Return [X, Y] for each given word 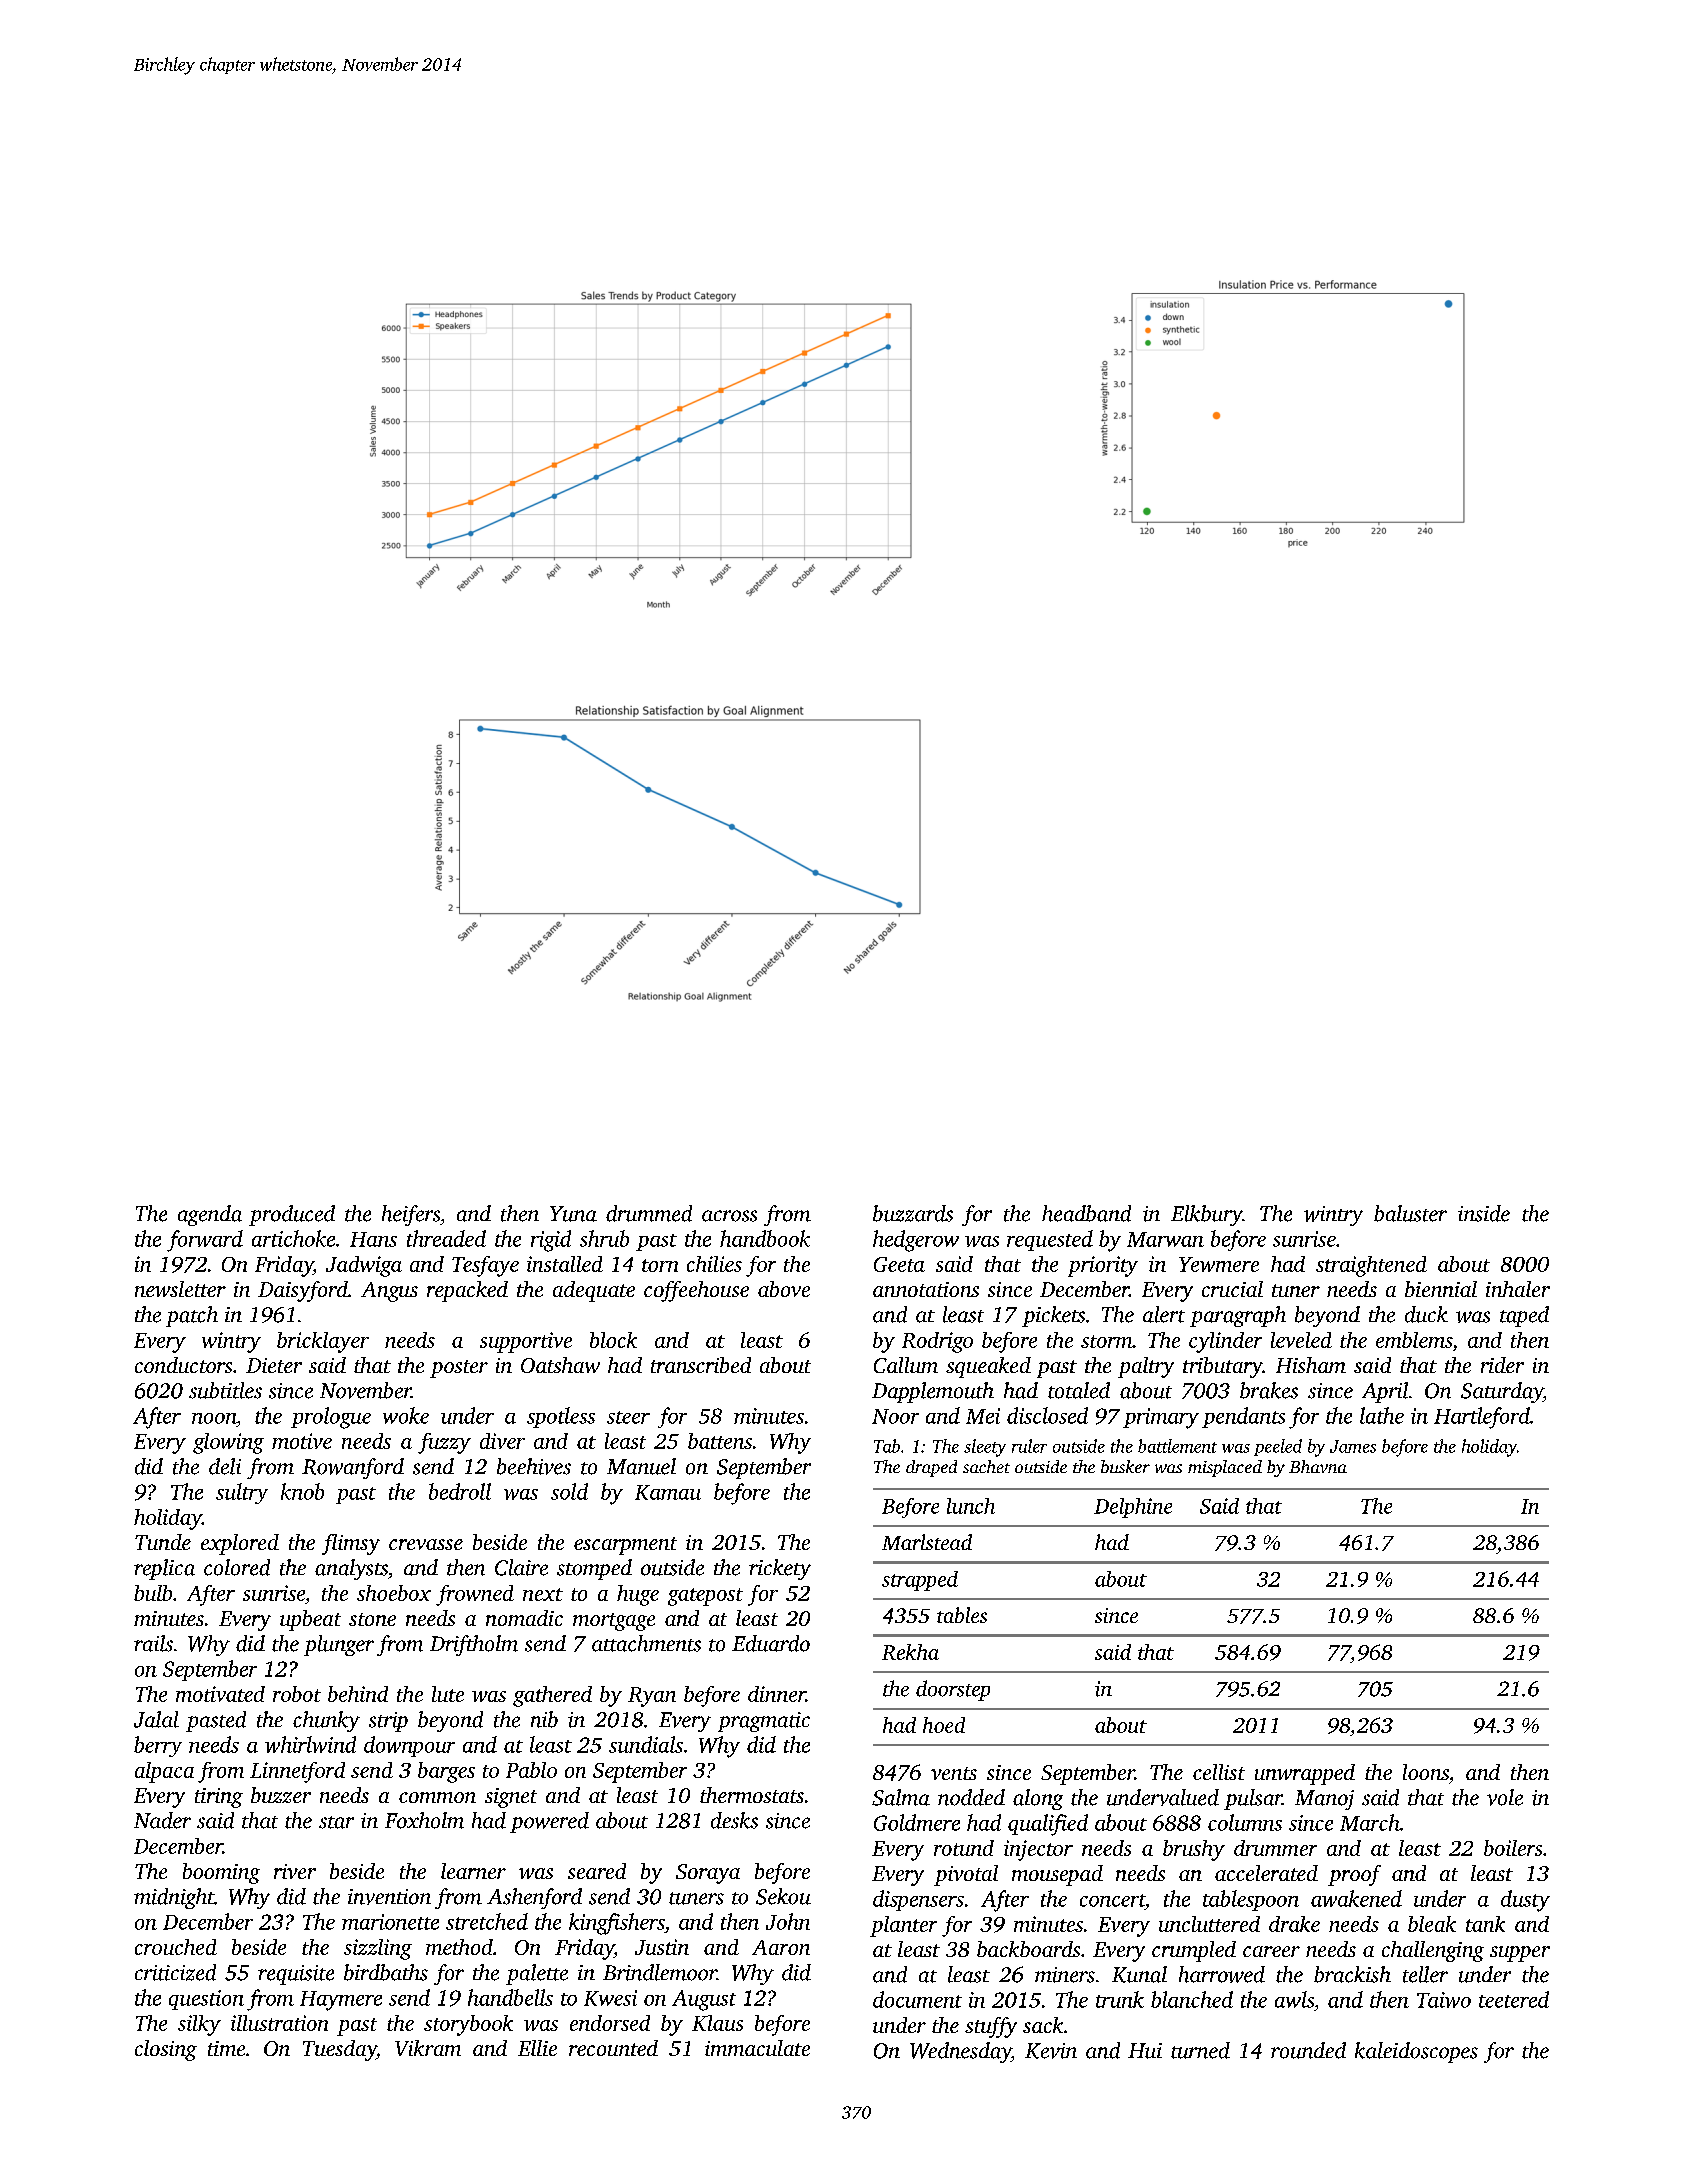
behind [358, 1694]
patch [192, 1316]
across [729, 1216]
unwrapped [1305, 1774]
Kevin [1051, 2051]
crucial [1232, 1289]
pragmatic [764, 1722]
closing [166, 2050]
